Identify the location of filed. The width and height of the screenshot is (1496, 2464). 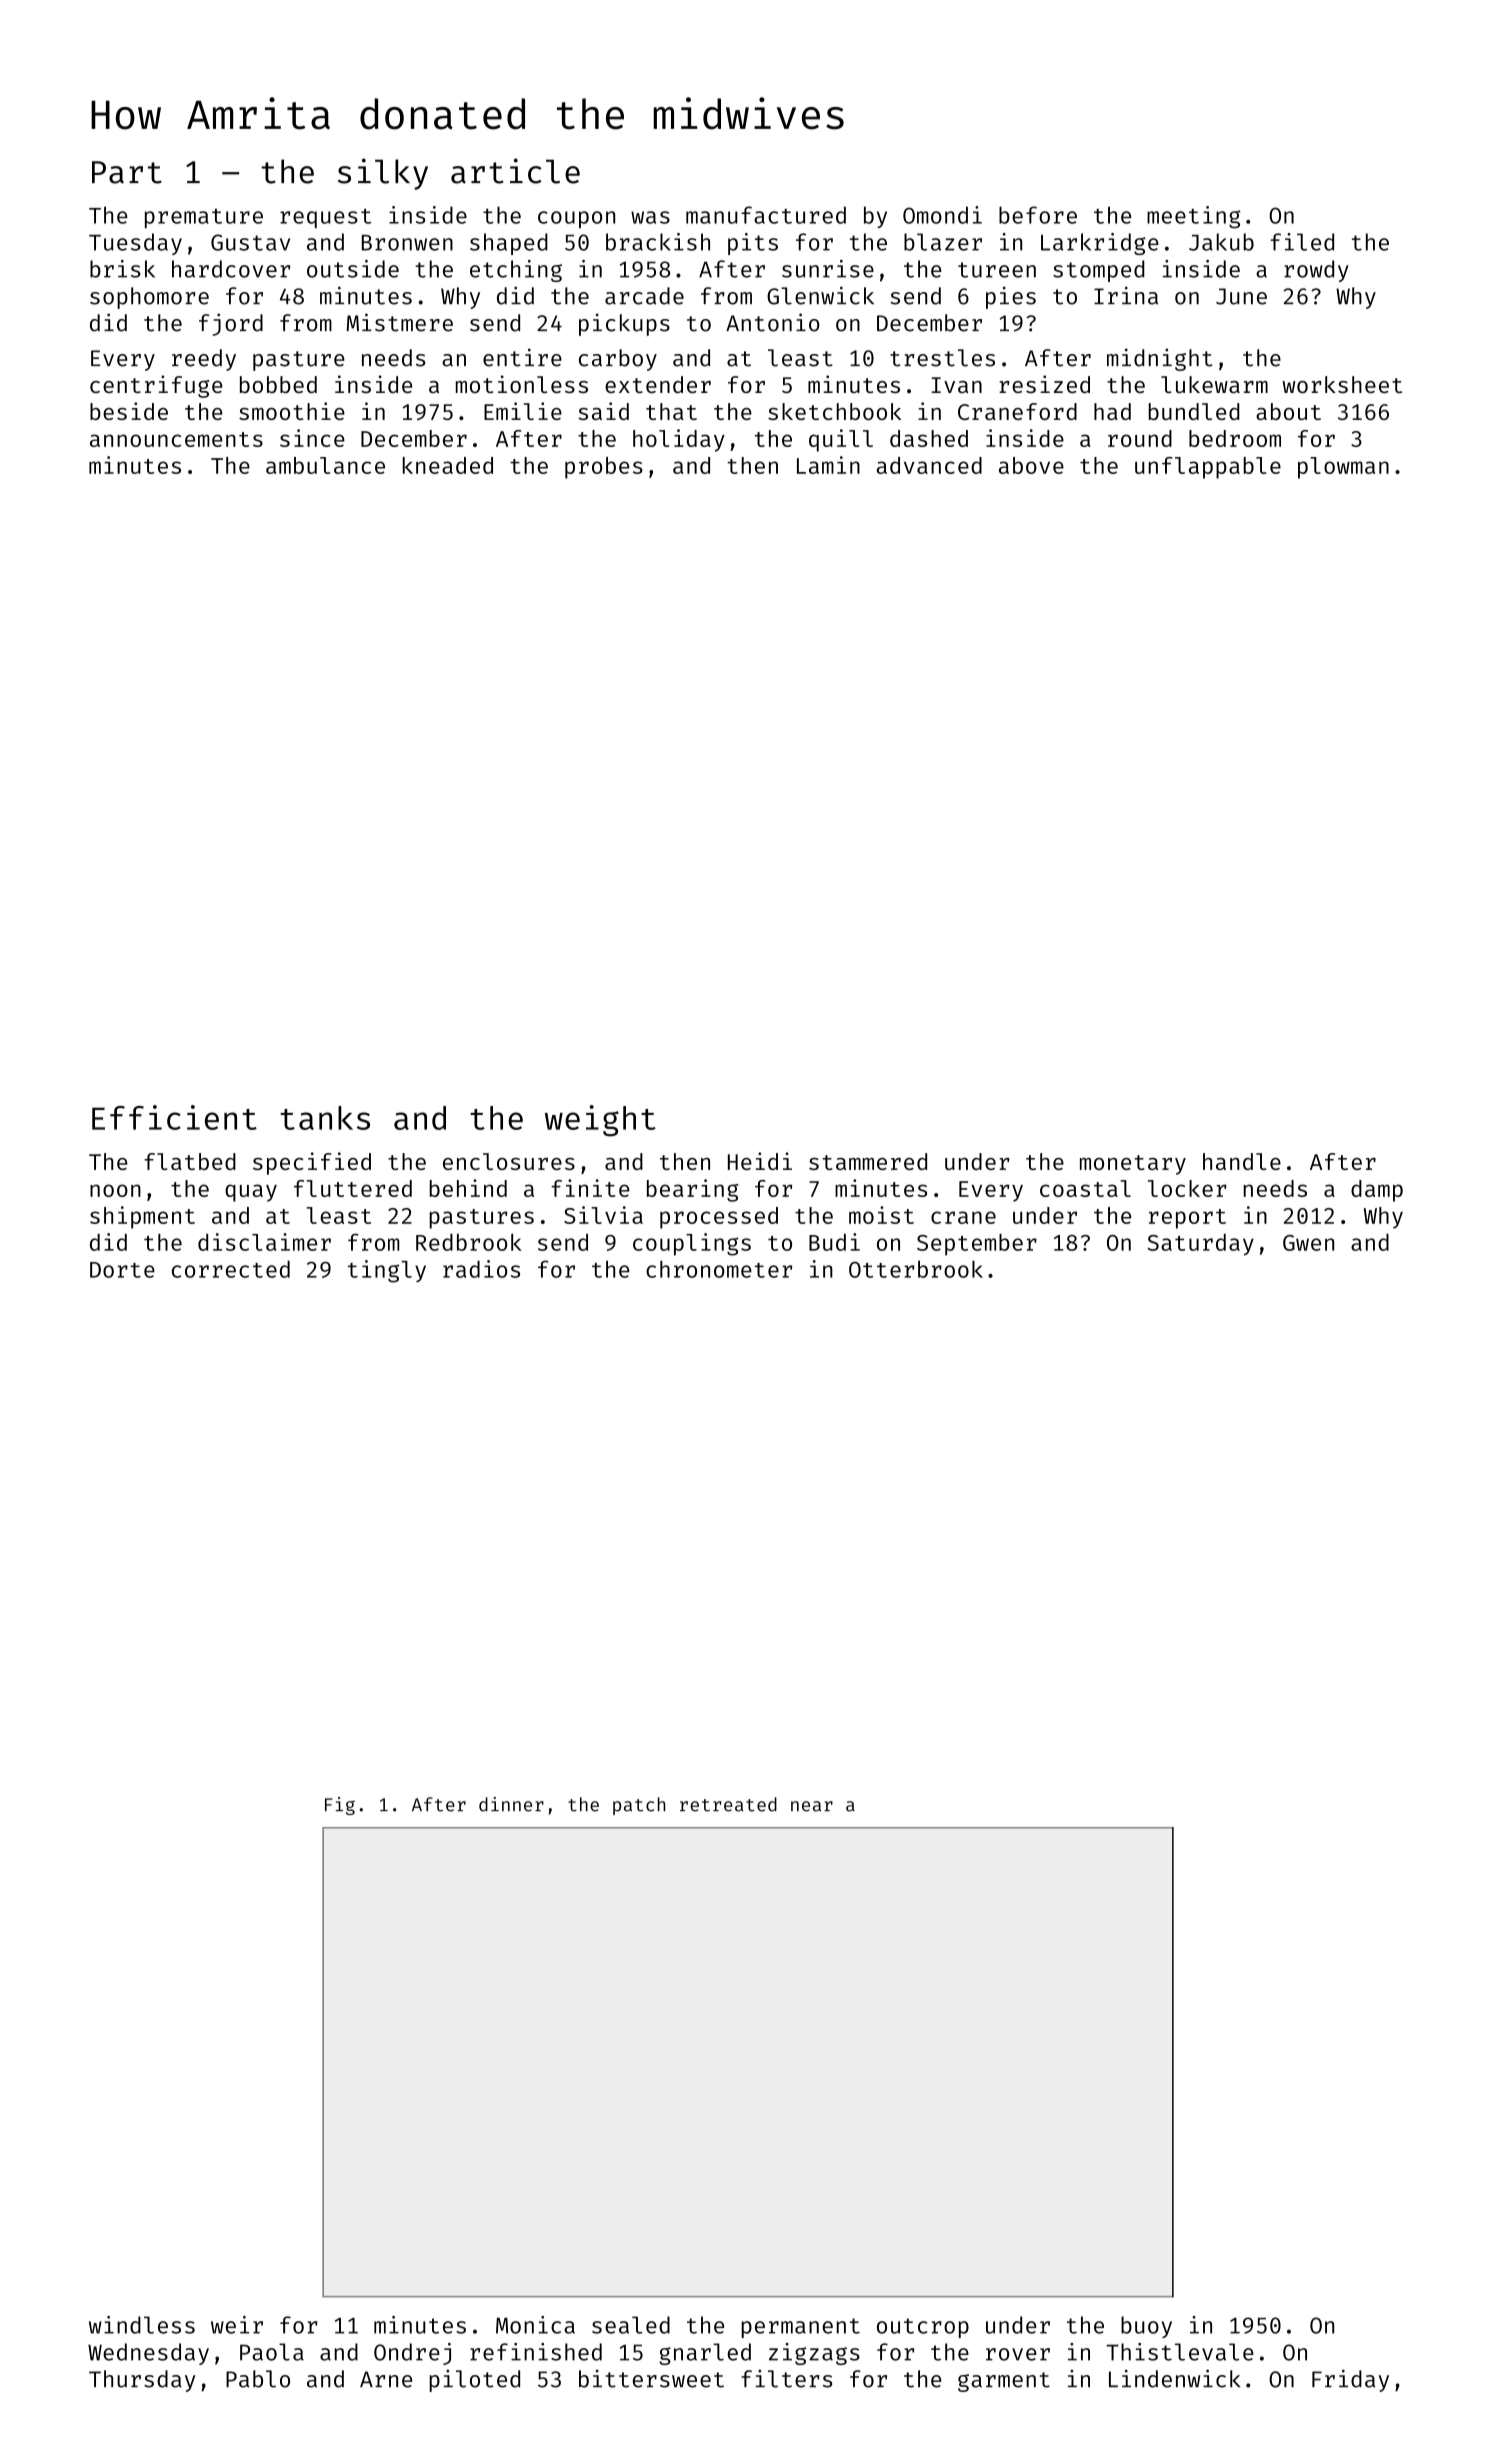
(1302, 242).
